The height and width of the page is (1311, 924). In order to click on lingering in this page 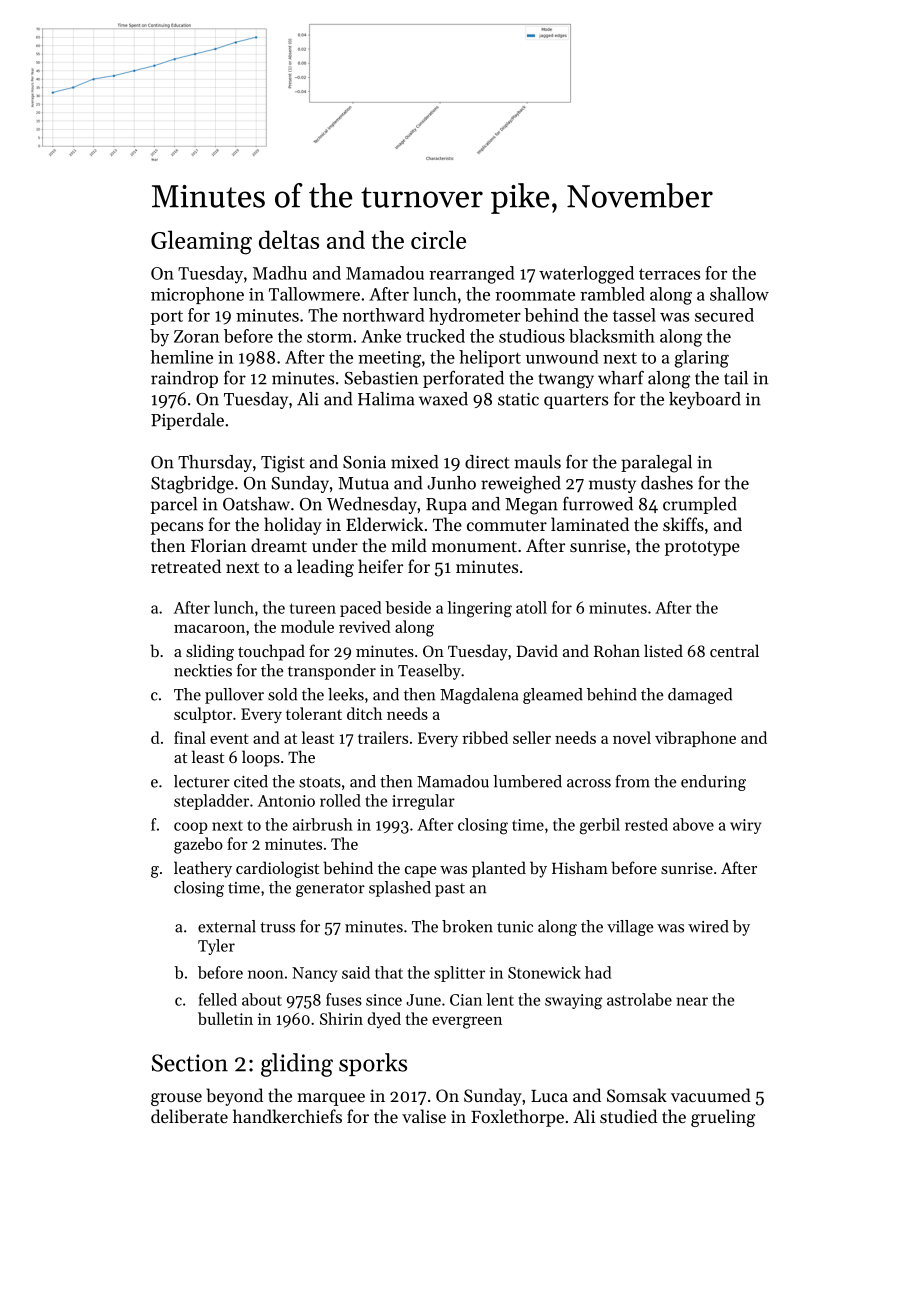, I will do `click(479, 609)`.
